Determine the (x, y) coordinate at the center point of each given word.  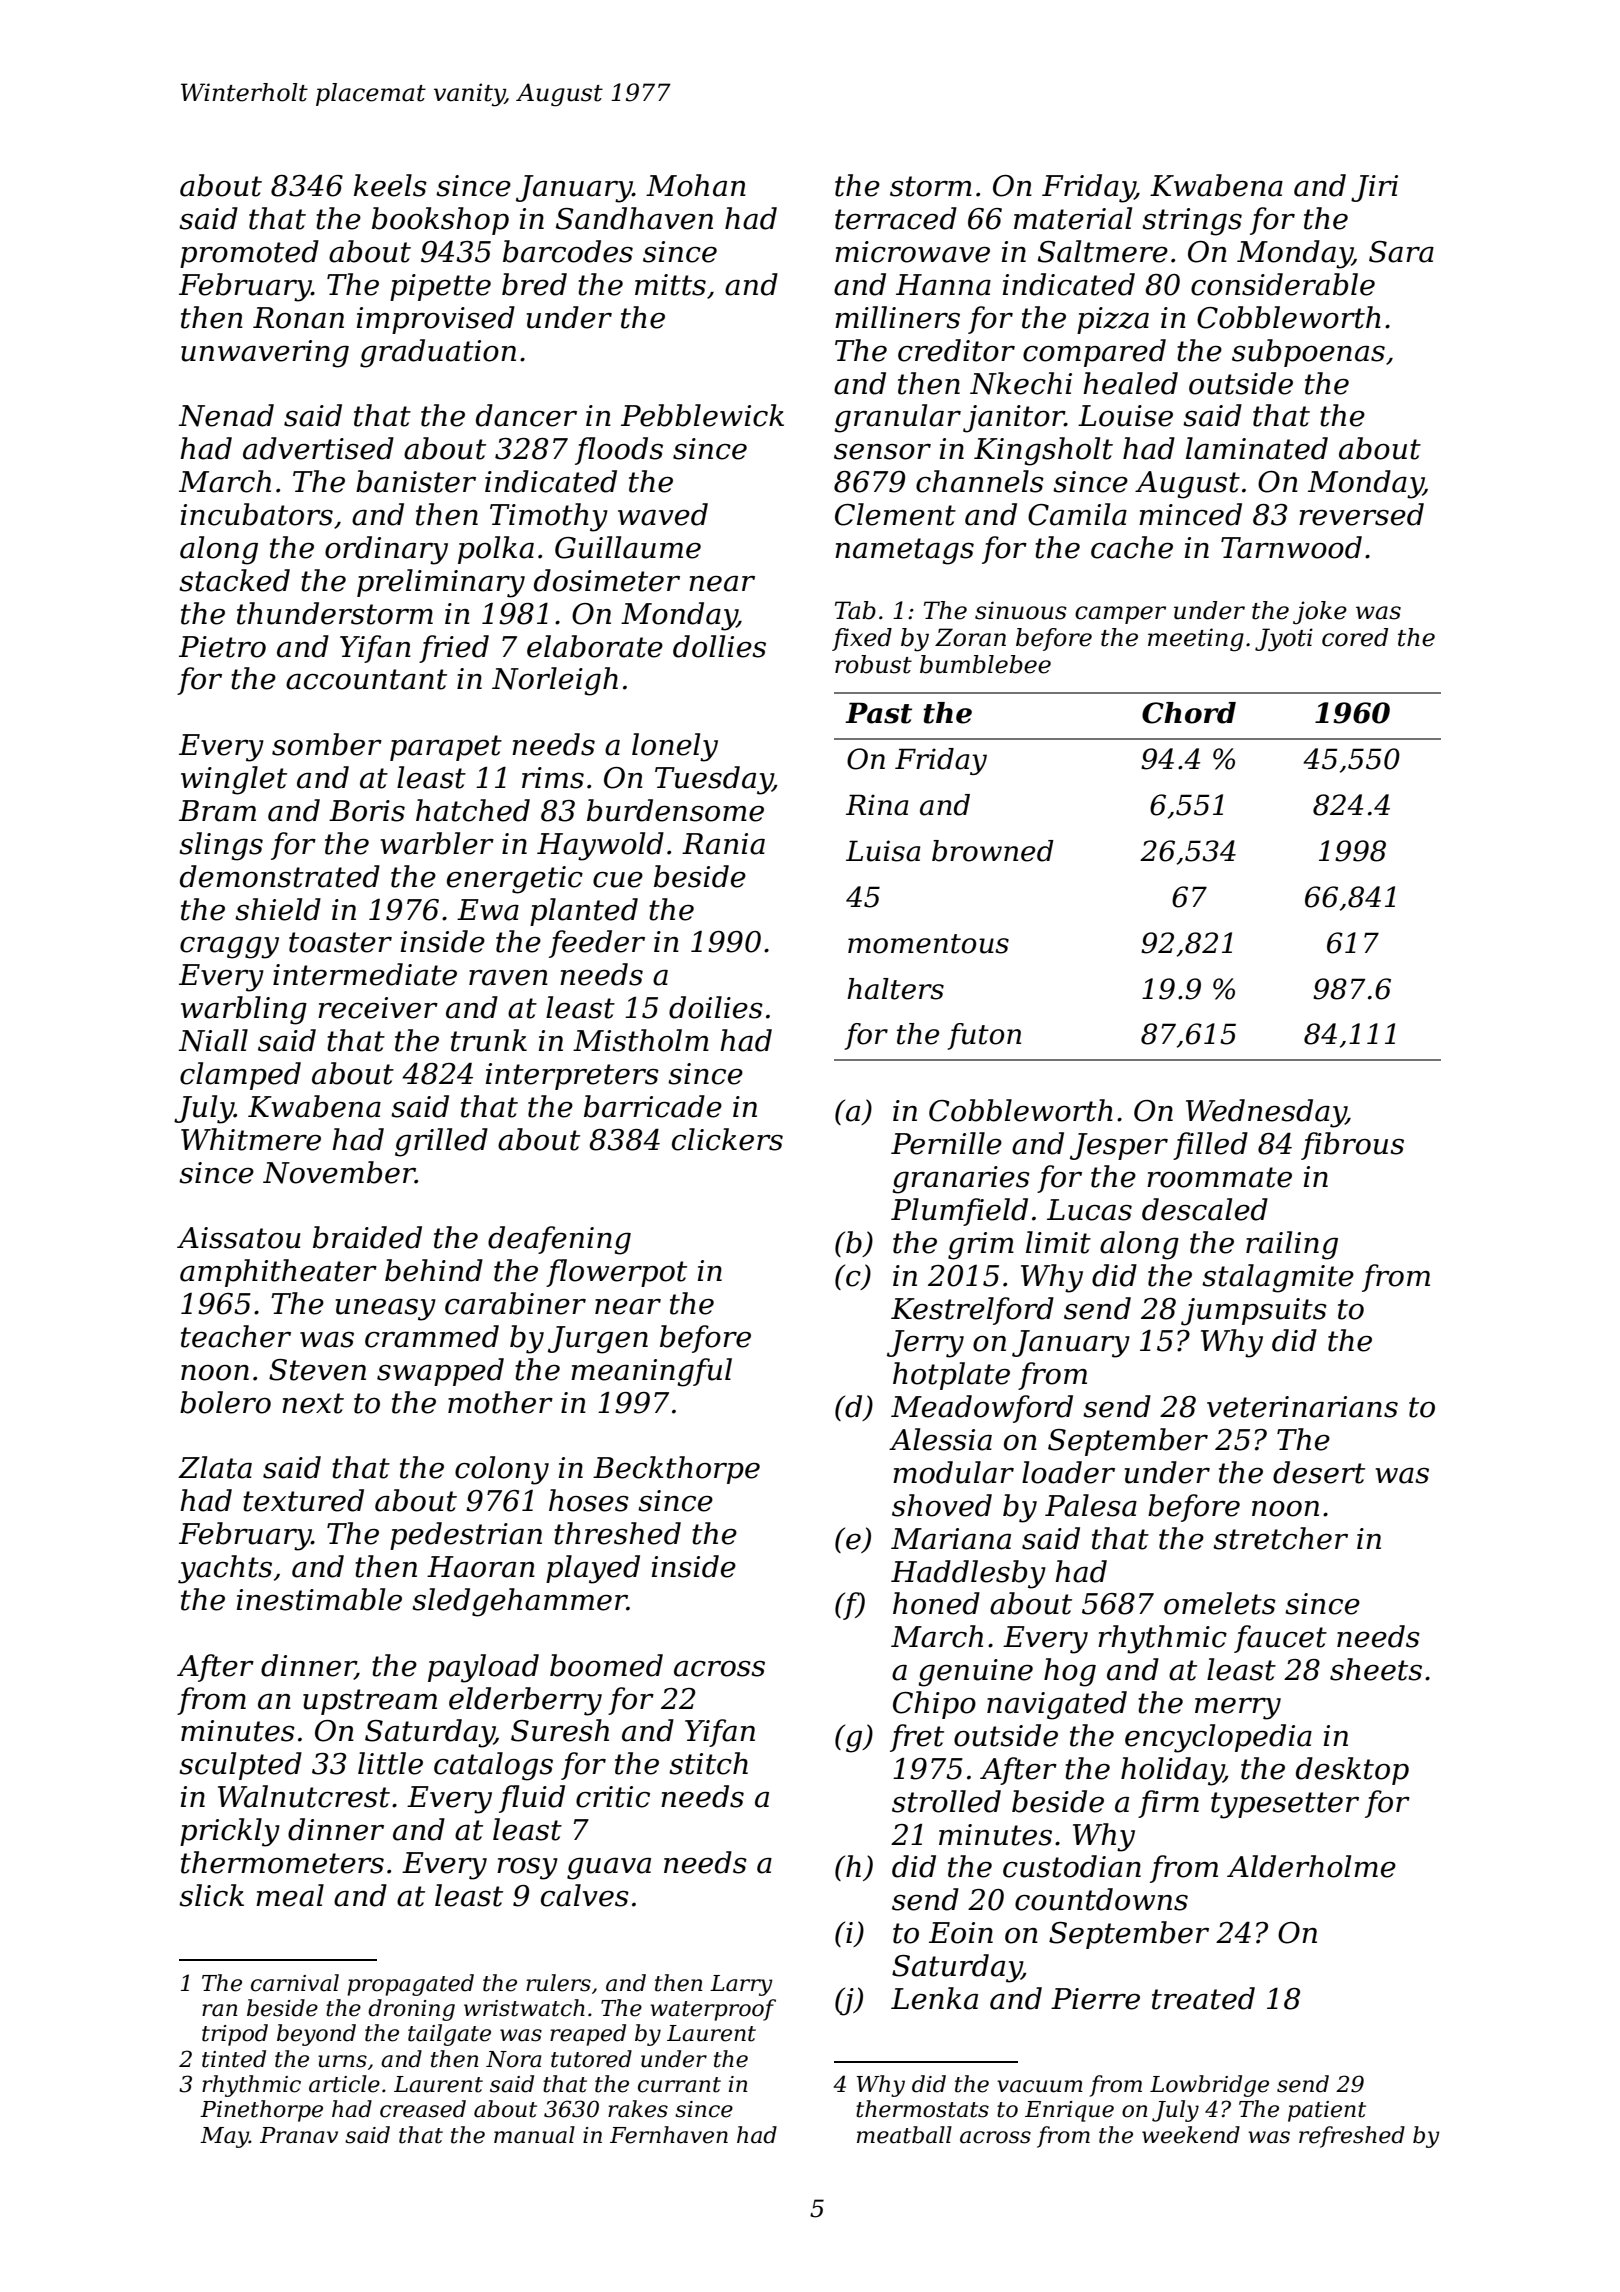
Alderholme (1311, 1866)
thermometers (282, 1862)
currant (679, 2085)
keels (390, 185)
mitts (670, 285)
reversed (1361, 514)
